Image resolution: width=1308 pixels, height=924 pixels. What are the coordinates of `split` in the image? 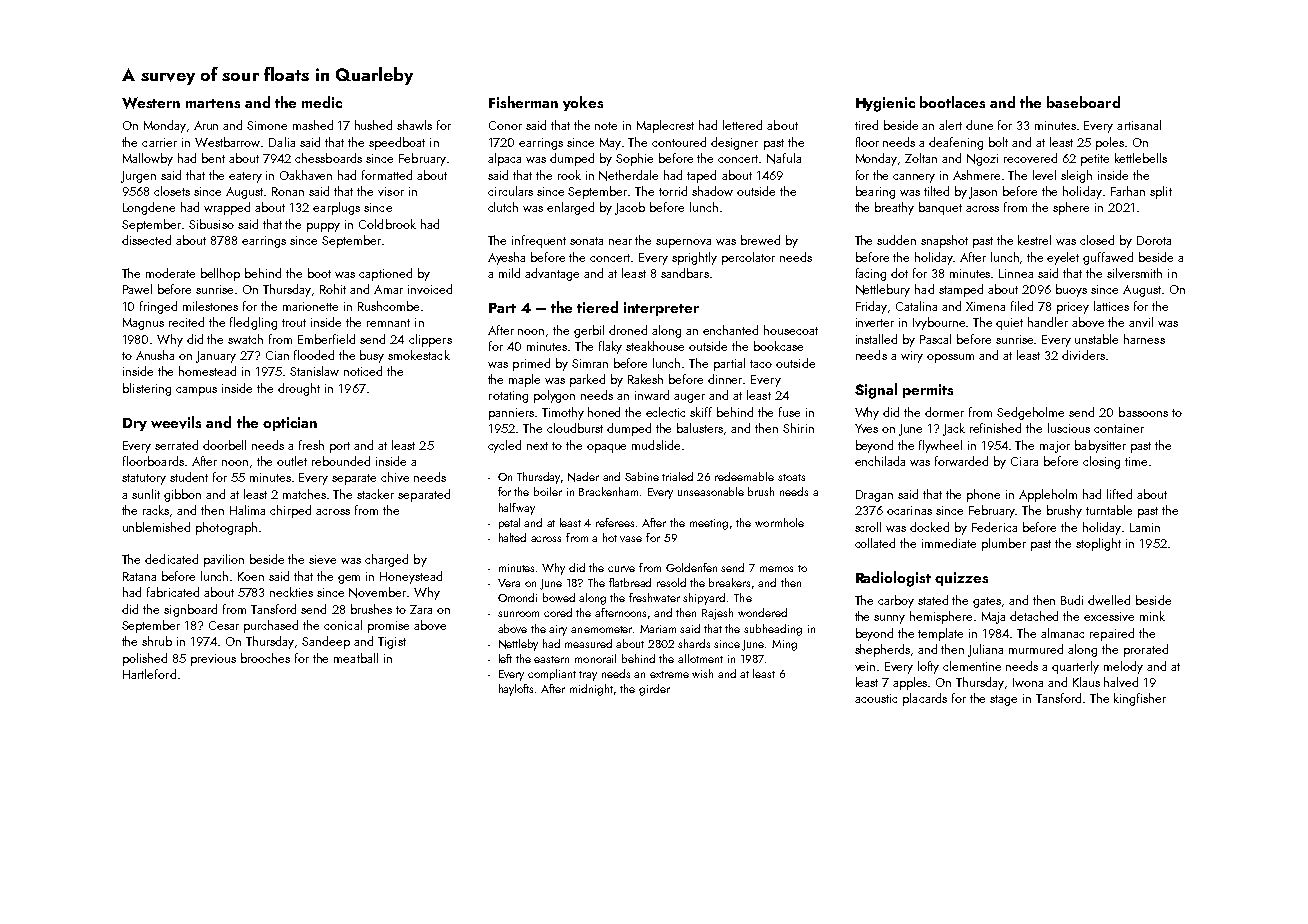 It's located at (1161, 192).
